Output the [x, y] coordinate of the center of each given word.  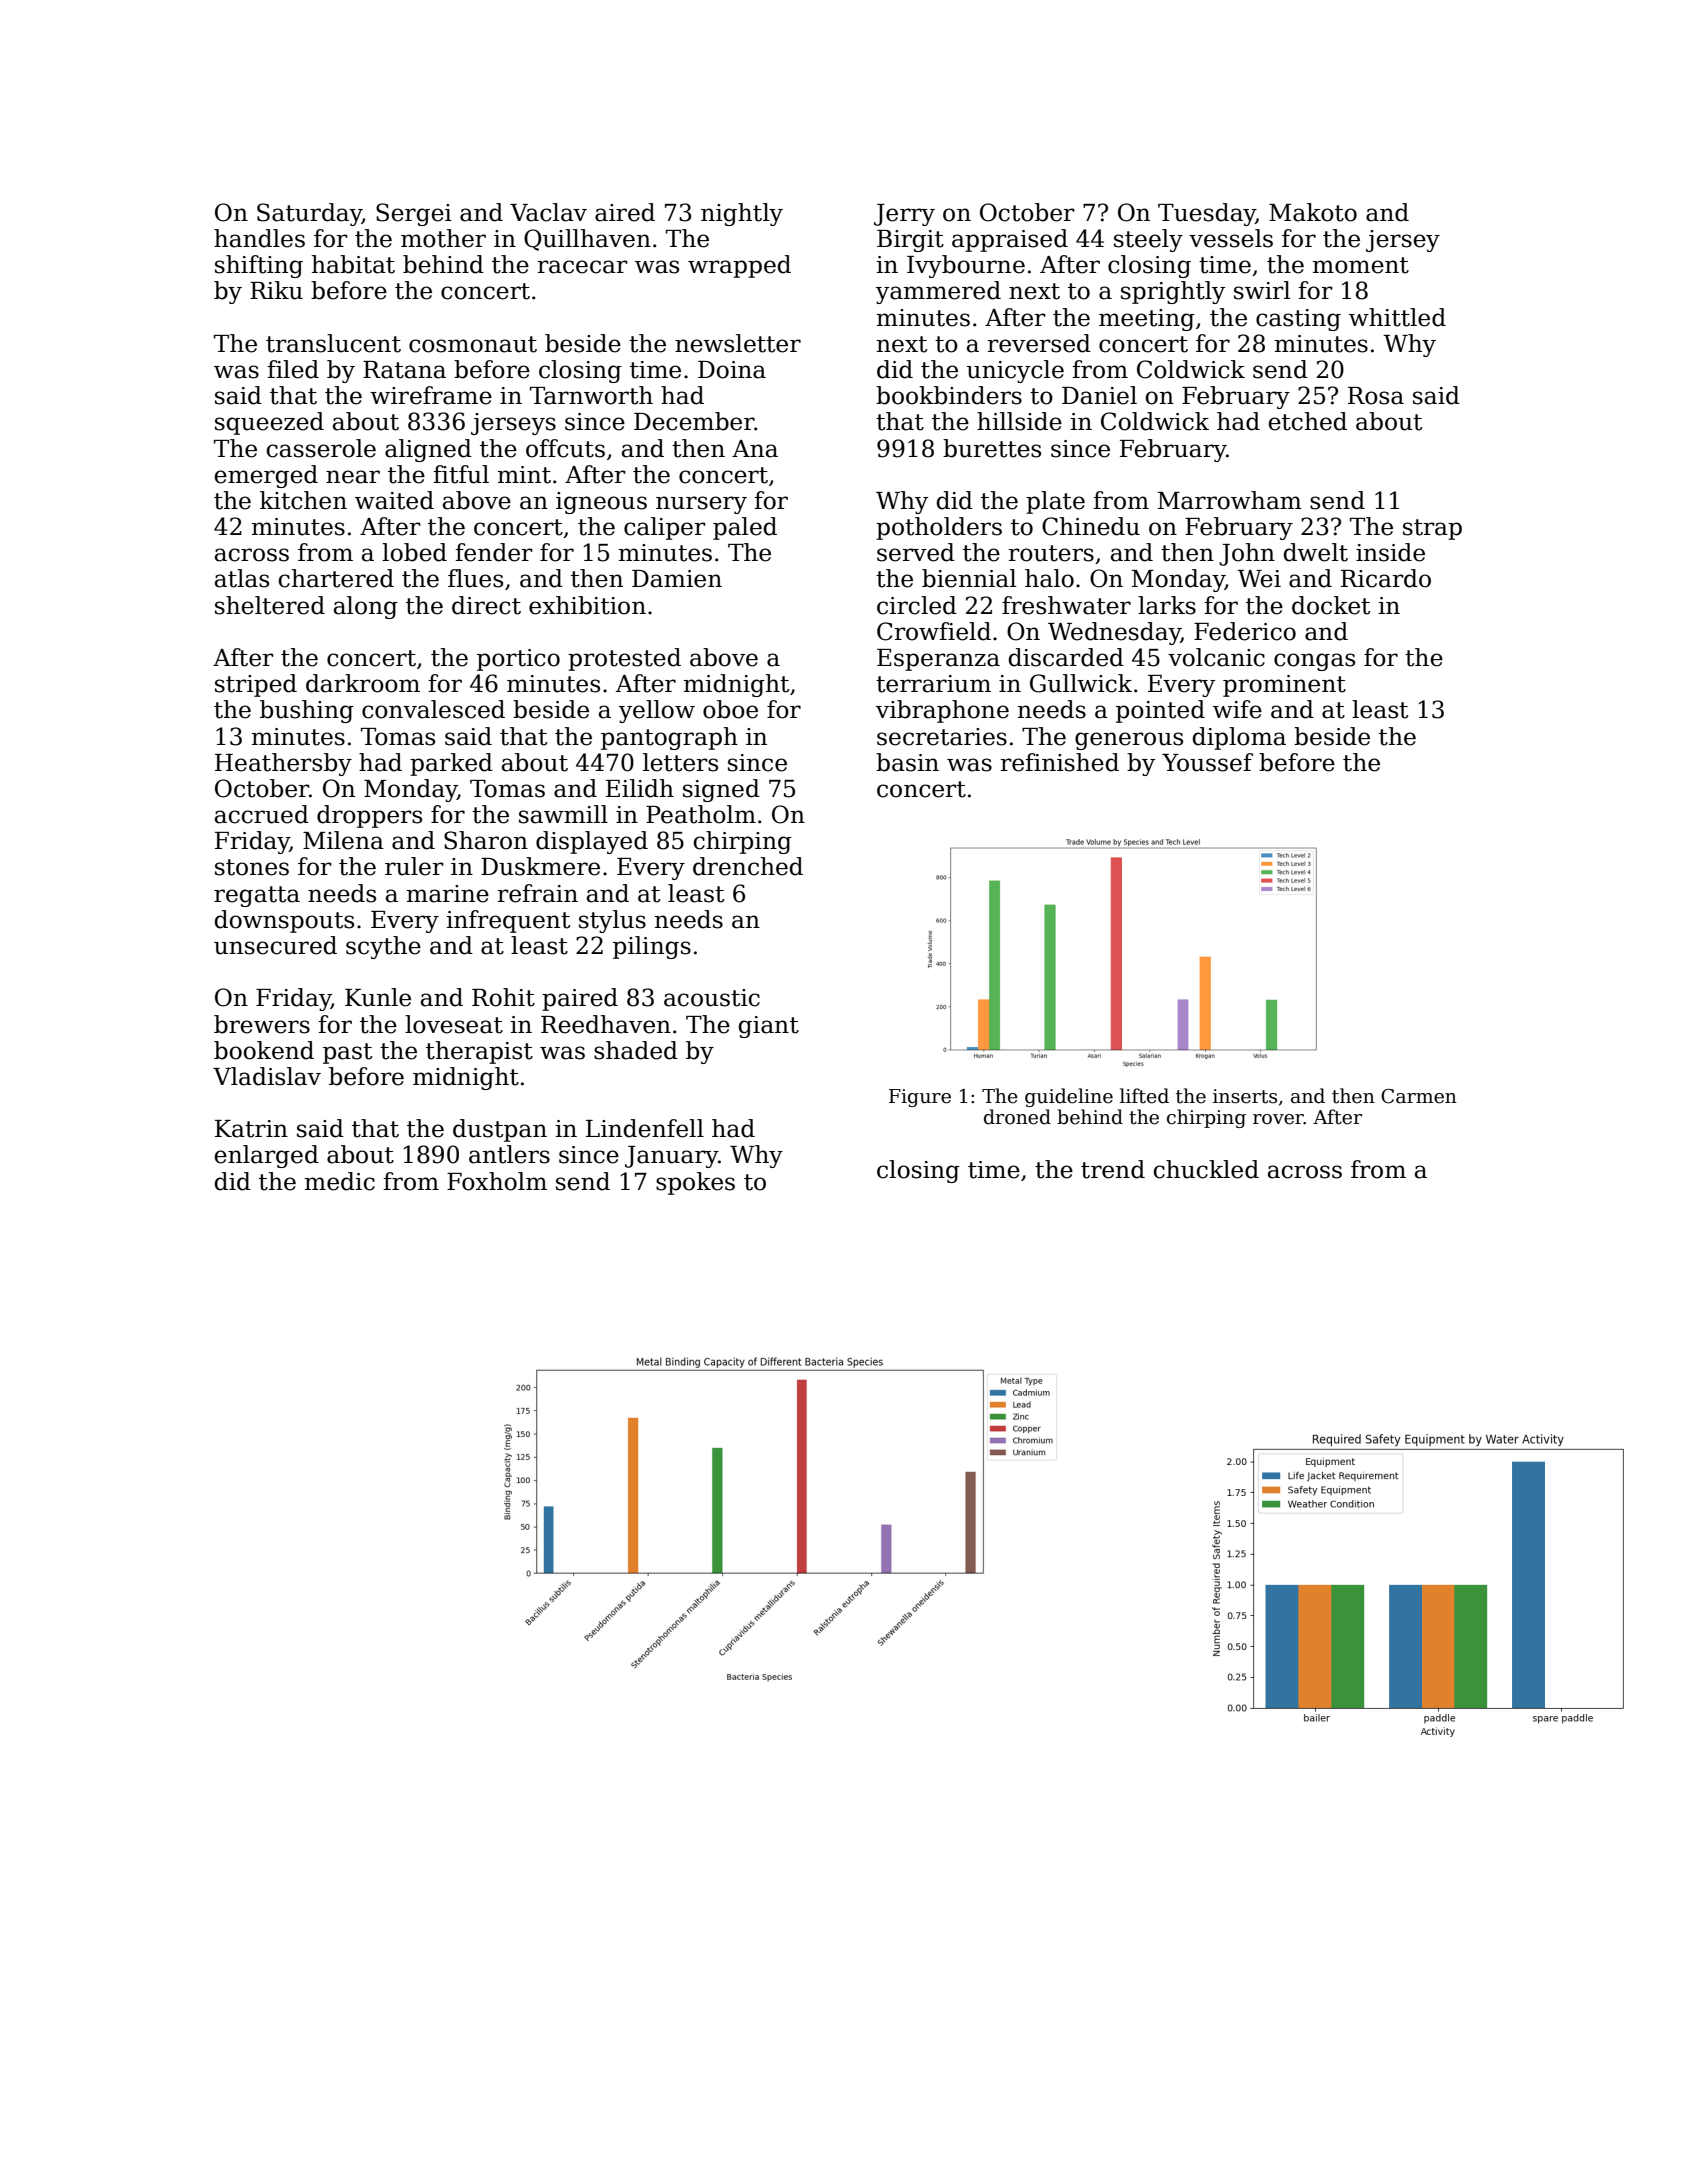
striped [256, 685]
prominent [1284, 686]
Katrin [251, 1129]
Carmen [1419, 1096]
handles [259, 238]
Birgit [910, 241]
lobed [414, 552]
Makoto [1313, 212]
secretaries [942, 737]
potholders [939, 528]
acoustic [712, 998]
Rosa [1376, 396]
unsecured [275, 945]
